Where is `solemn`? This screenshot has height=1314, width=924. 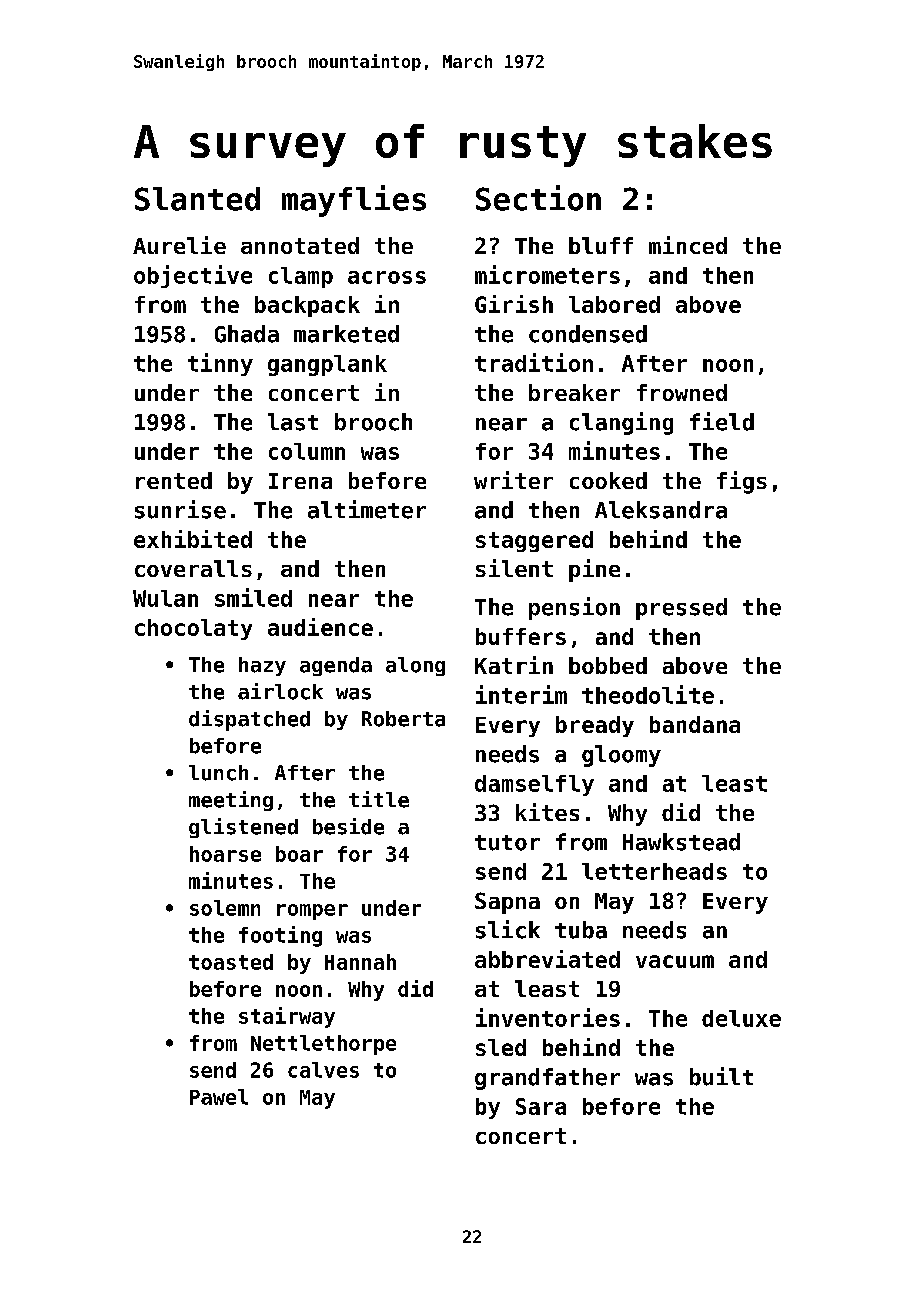 solemn is located at coordinates (225, 908).
